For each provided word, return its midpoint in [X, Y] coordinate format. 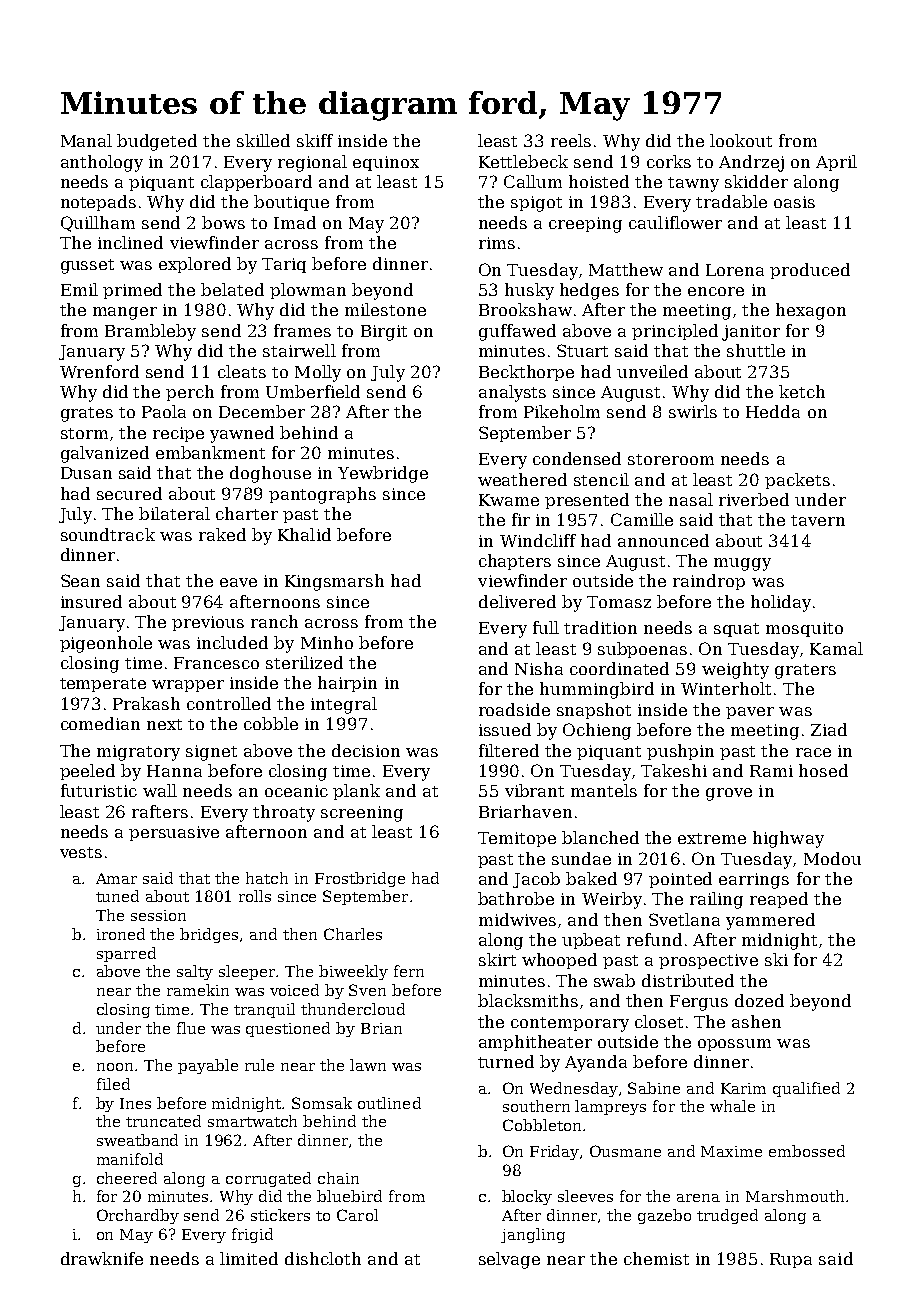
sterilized [304, 662]
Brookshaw [525, 309]
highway [788, 839]
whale [732, 1106]
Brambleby [150, 332]
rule [259, 1065]
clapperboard [256, 183]
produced [810, 271]
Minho [327, 642]
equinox [386, 163]
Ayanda [596, 1063]
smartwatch [252, 1121]
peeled [87, 772]
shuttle [756, 350]
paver [750, 713]
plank [356, 792]
